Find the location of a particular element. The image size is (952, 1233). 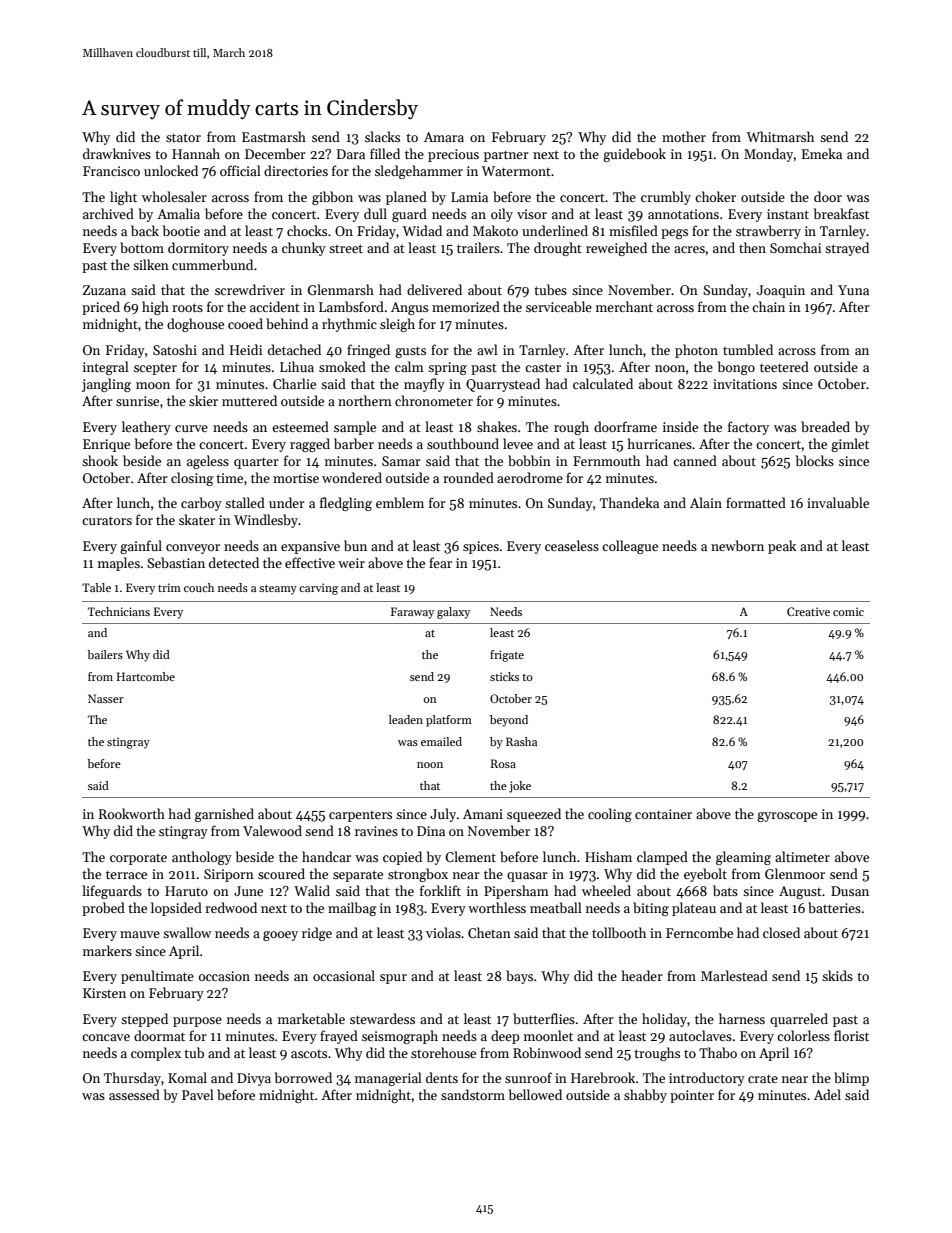

leathery is located at coordinates (146, 428).
